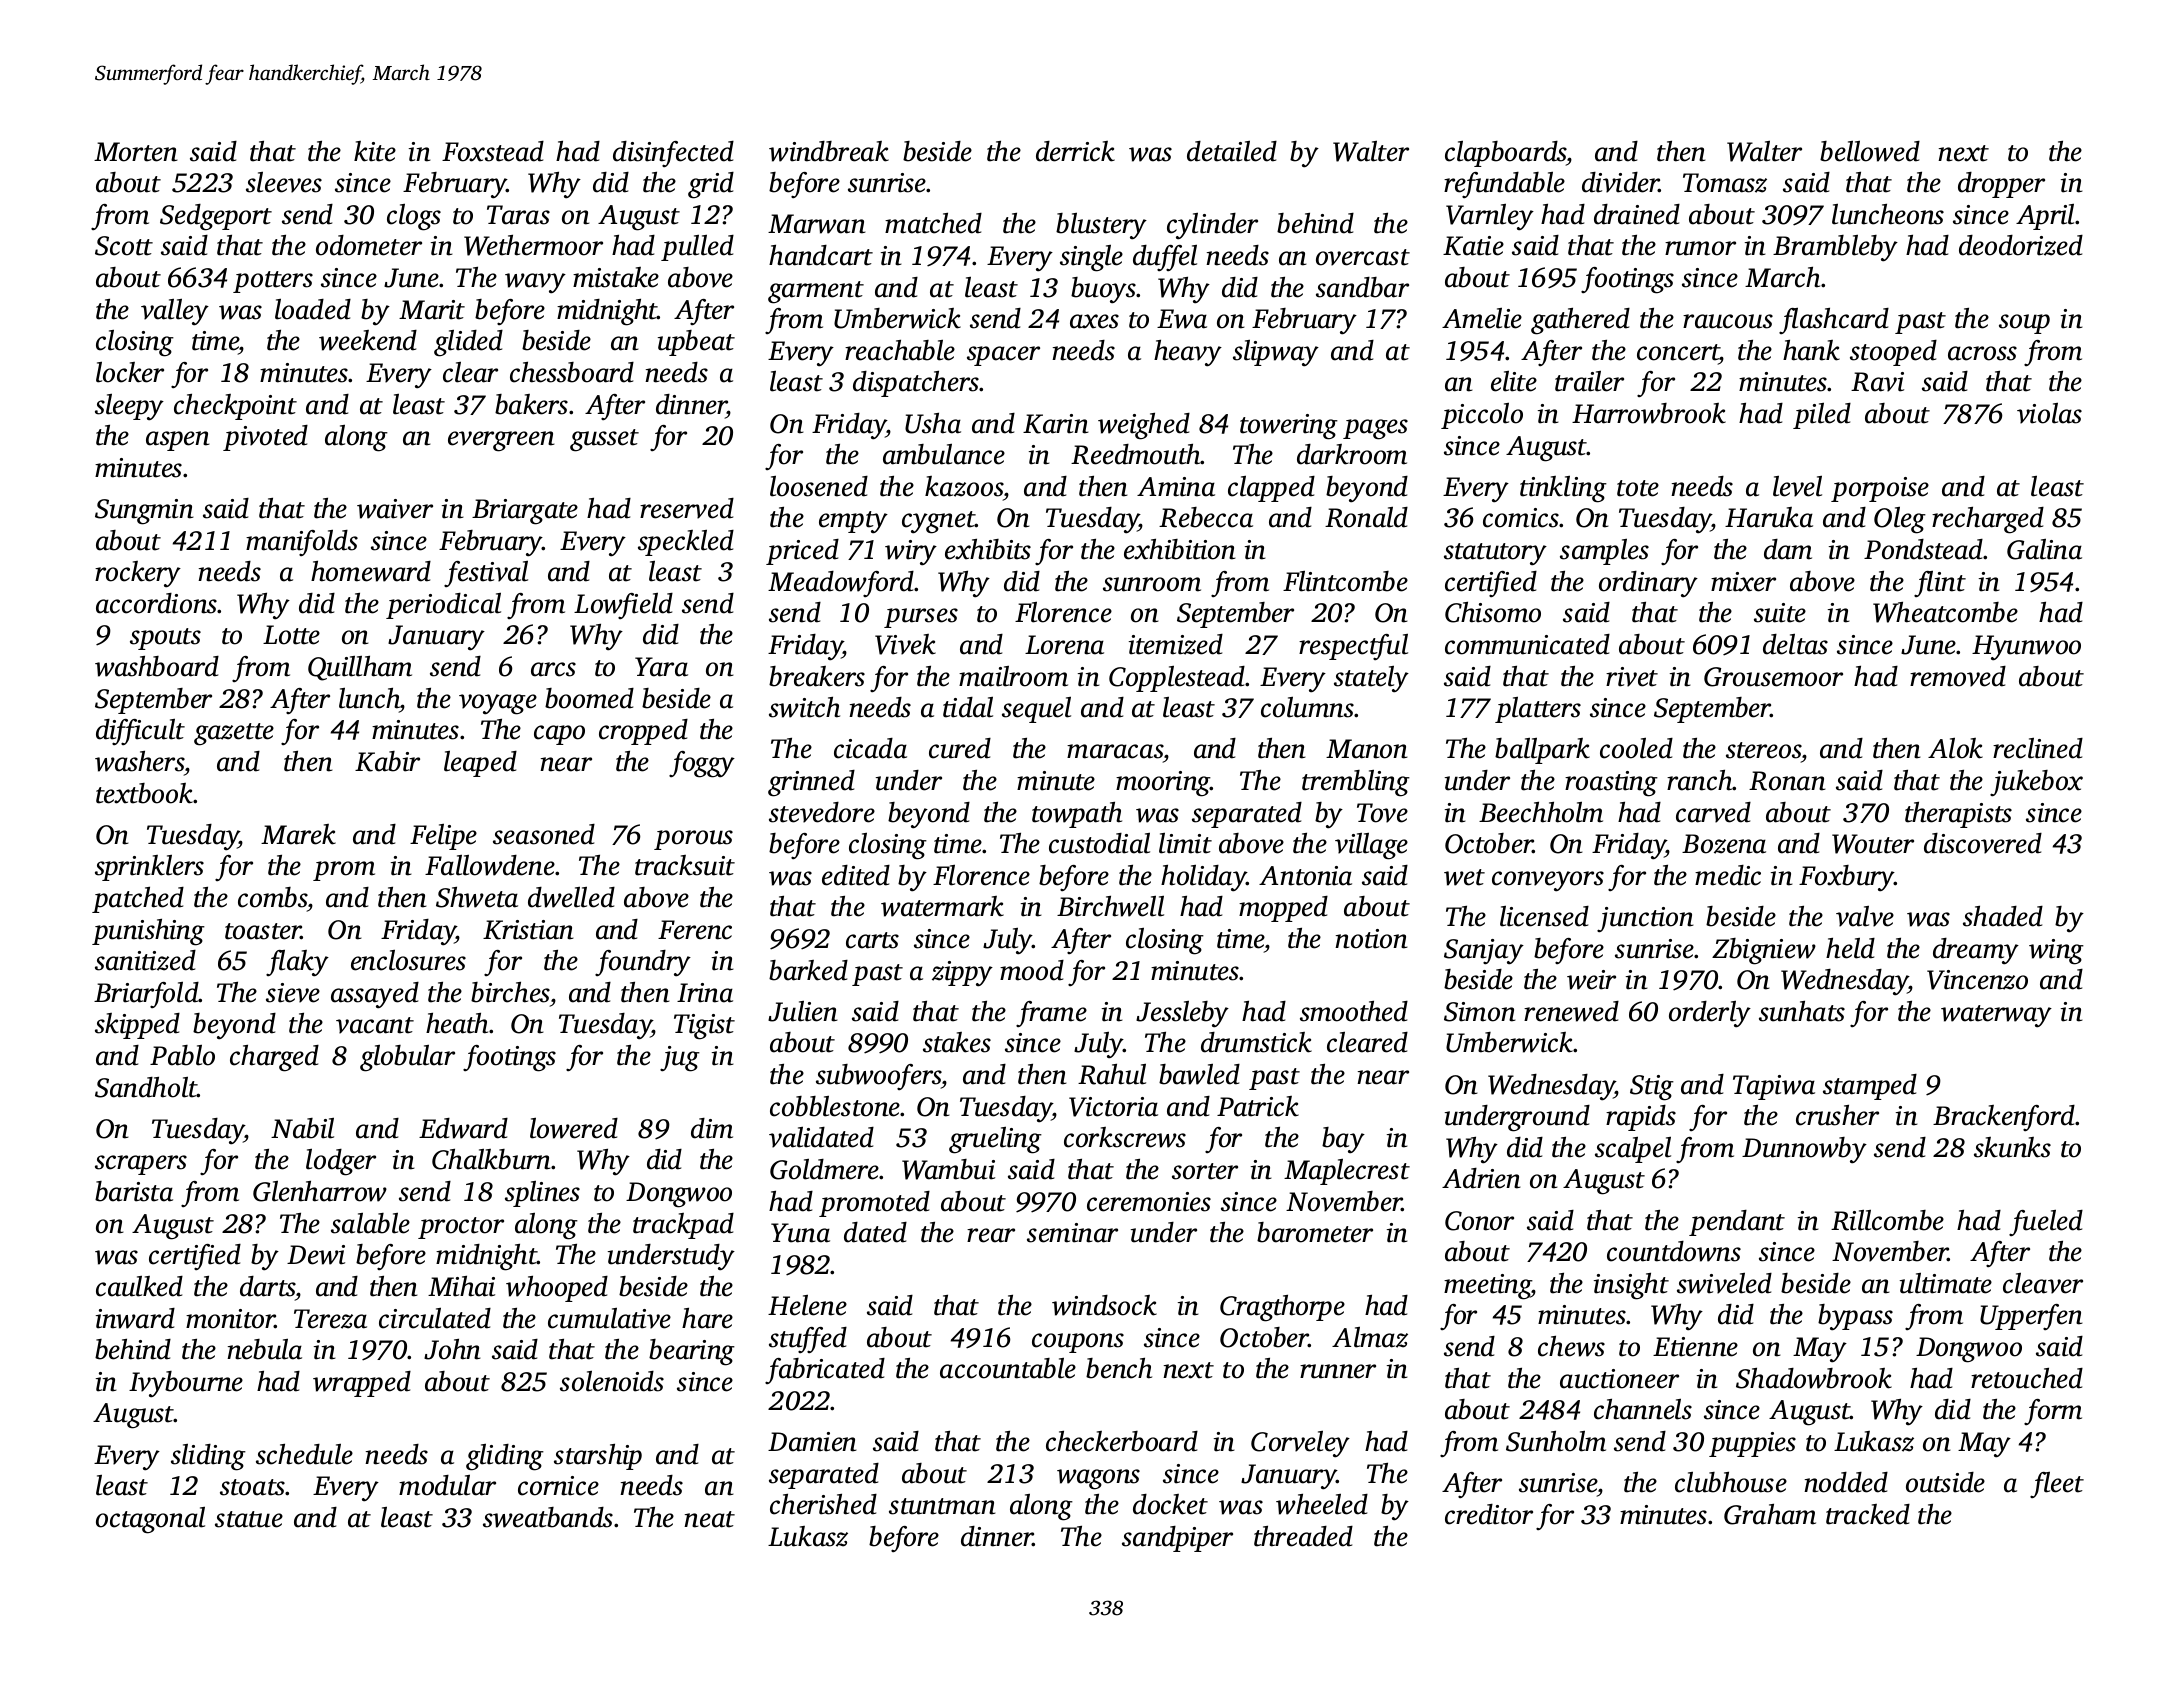  What do you see at coordinates (557, 1289) in the document?
I see `whooped` at bounding box center [557, 1289].
